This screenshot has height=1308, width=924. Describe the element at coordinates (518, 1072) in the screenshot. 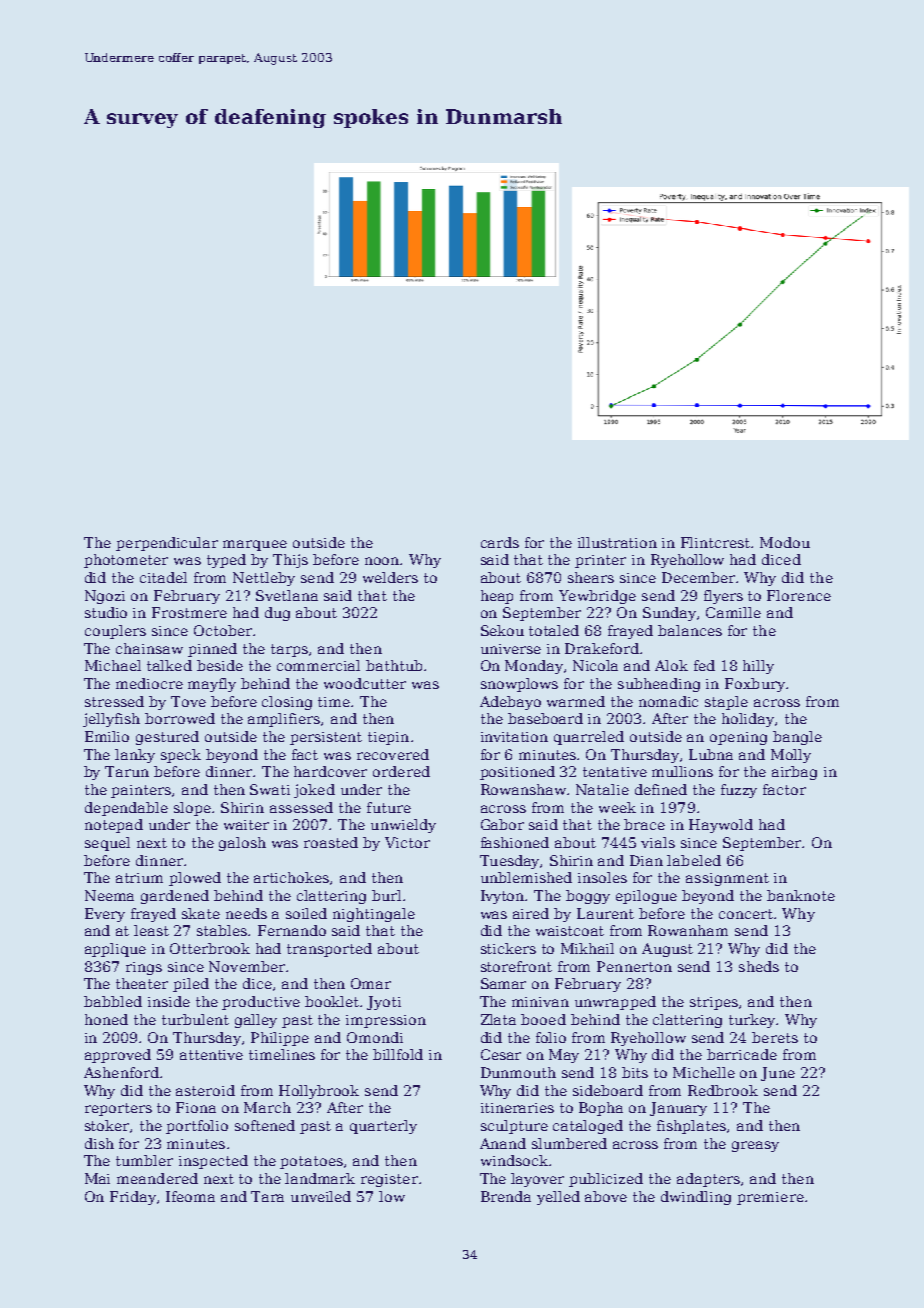

I see `Dunmouth` at that location.
